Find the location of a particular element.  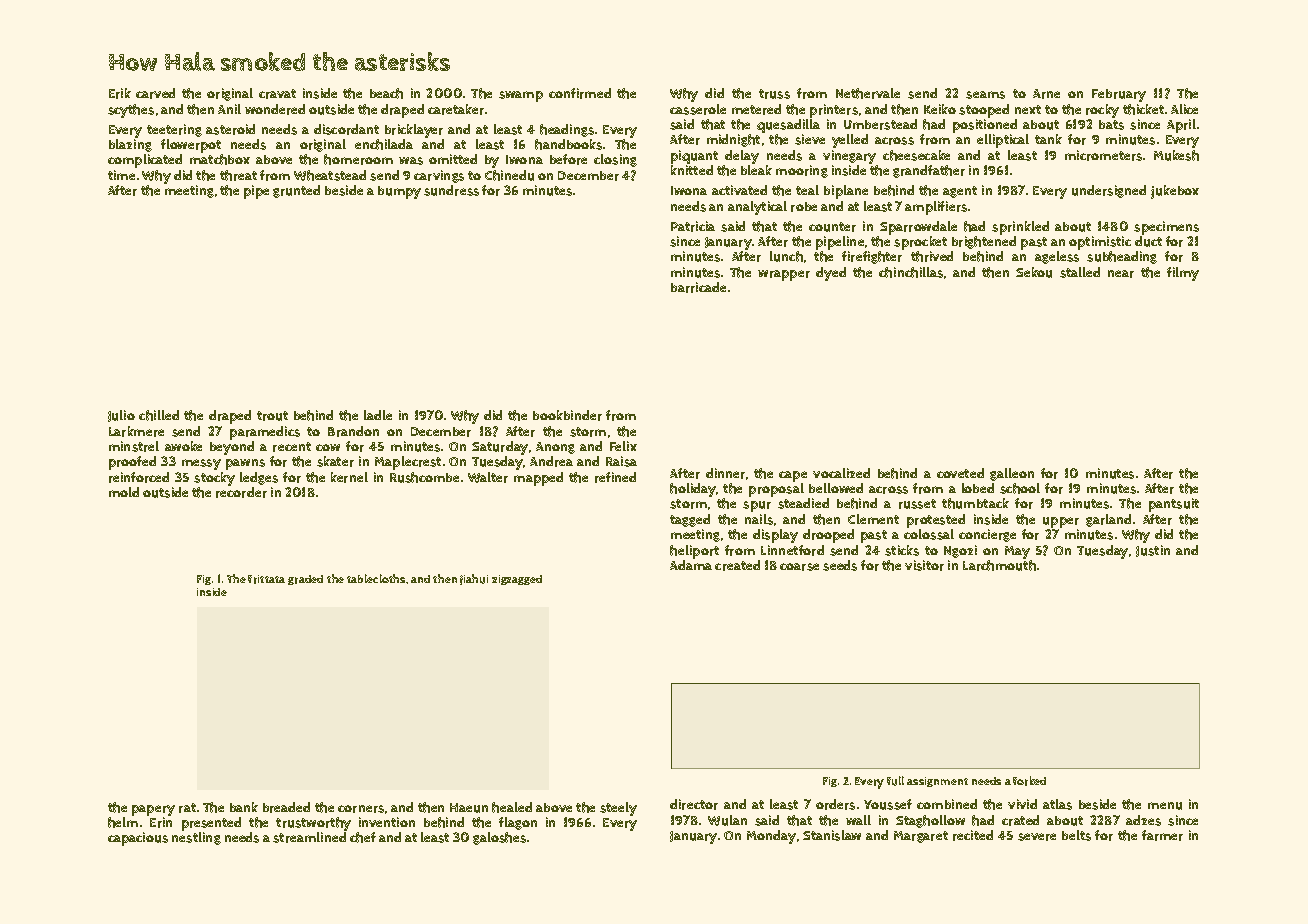

Arne is located at coordinates (1046, 94).
